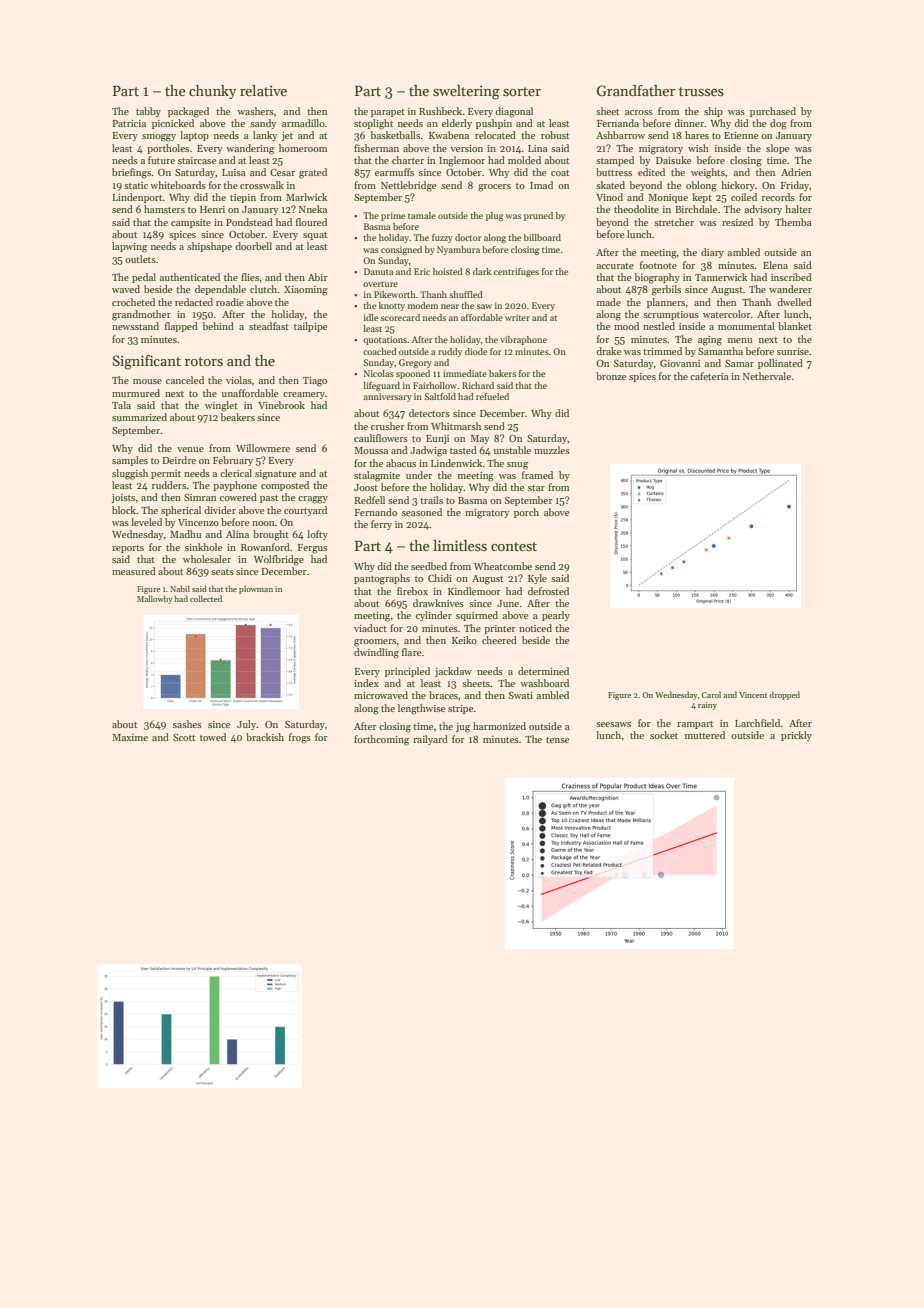 The height and width of the image is (1308, 924). What do you see at coordinates (538, 216) in the image?
I see `pruned` at bounding box center [538, 216].
